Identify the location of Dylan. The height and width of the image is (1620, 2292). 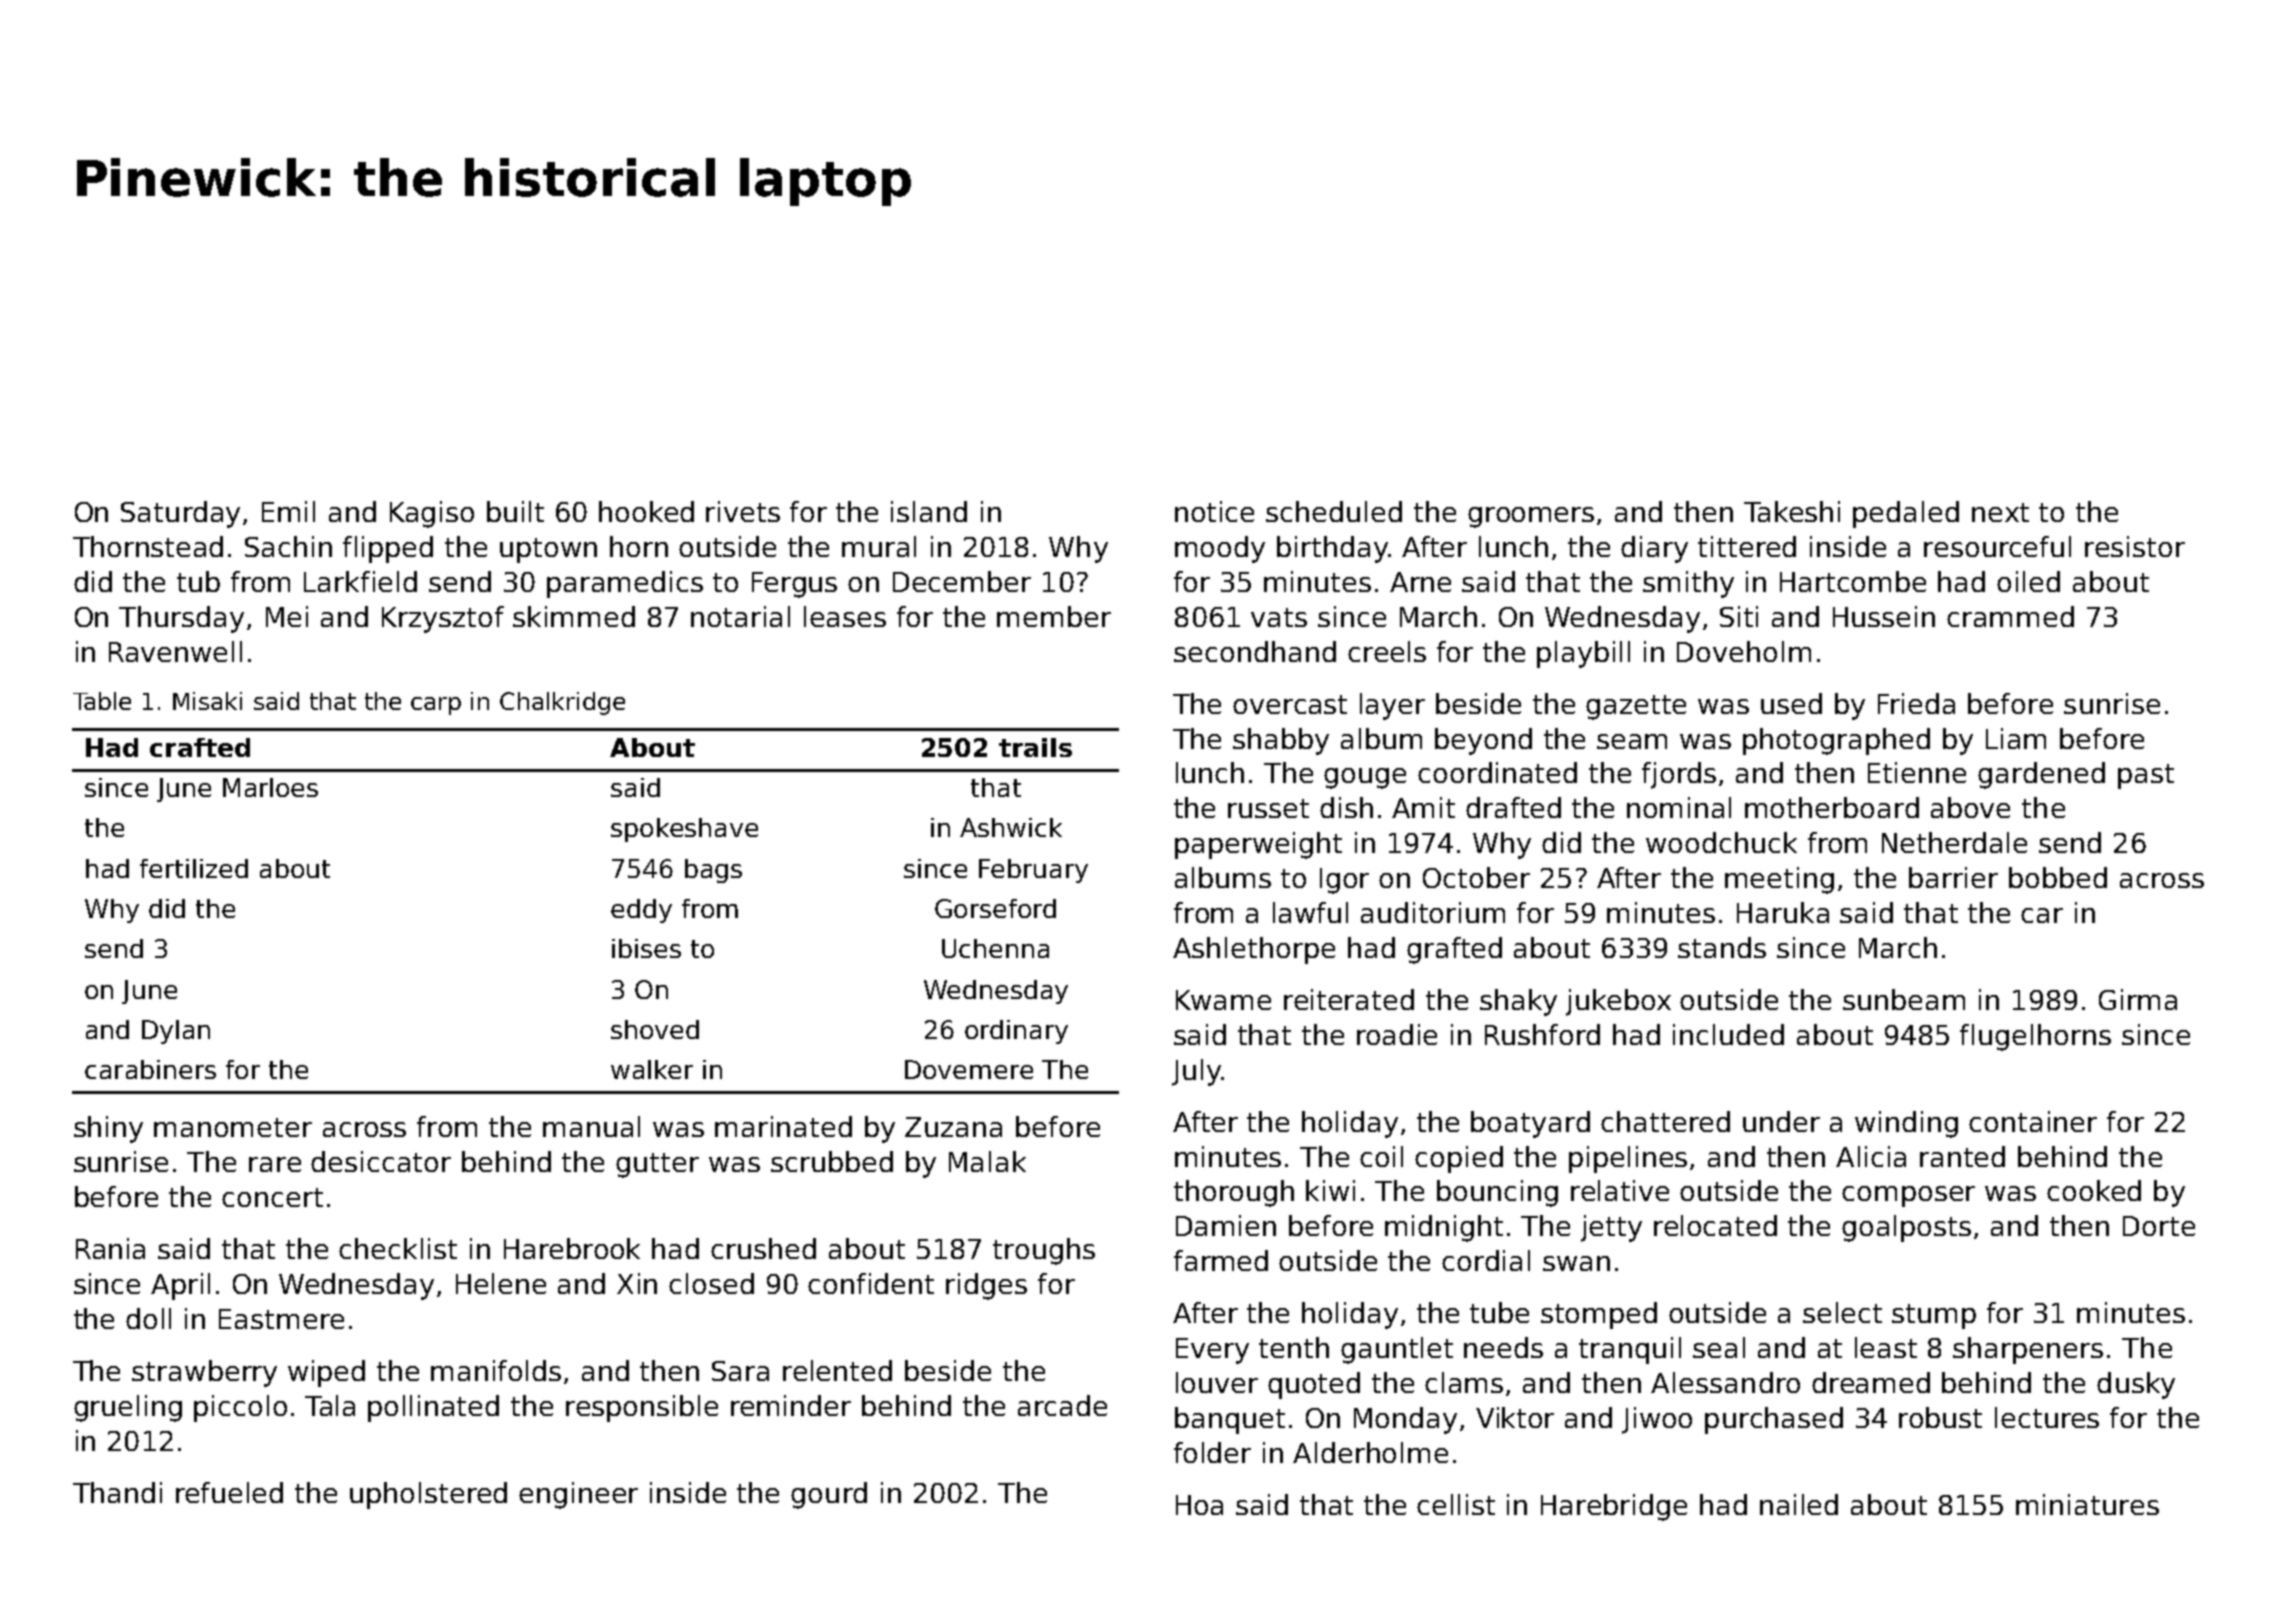
(176, 1032).
